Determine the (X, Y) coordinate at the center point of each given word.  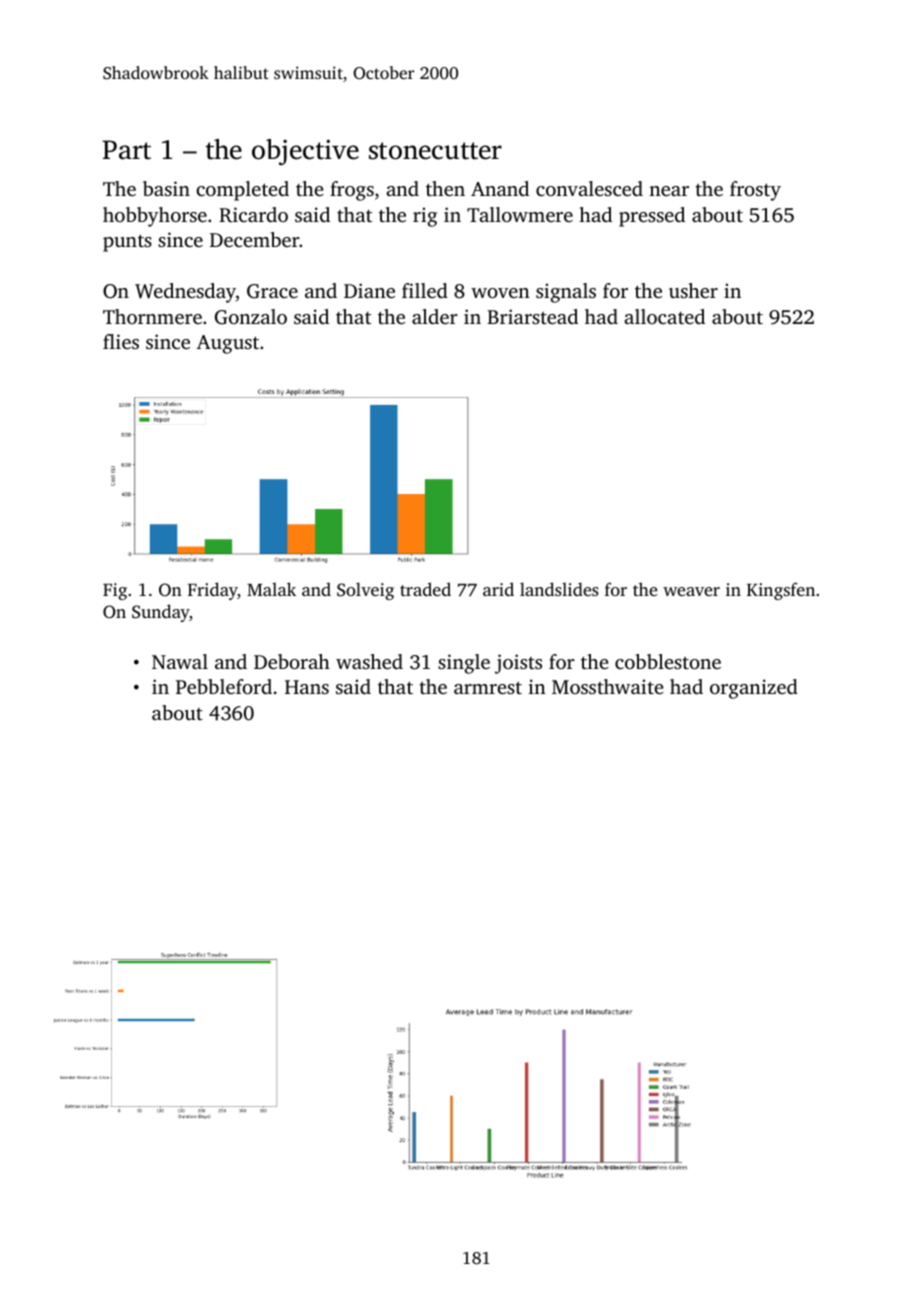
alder (435, 316)
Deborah (292, 661)
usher (693, 290)
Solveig (365, 591)
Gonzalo (251, 317)
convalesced (589, 188)
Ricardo (253, 215)
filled (425, 290)
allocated (664, 316)
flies (121, 341)
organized (754, 689)
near (669, 191)
